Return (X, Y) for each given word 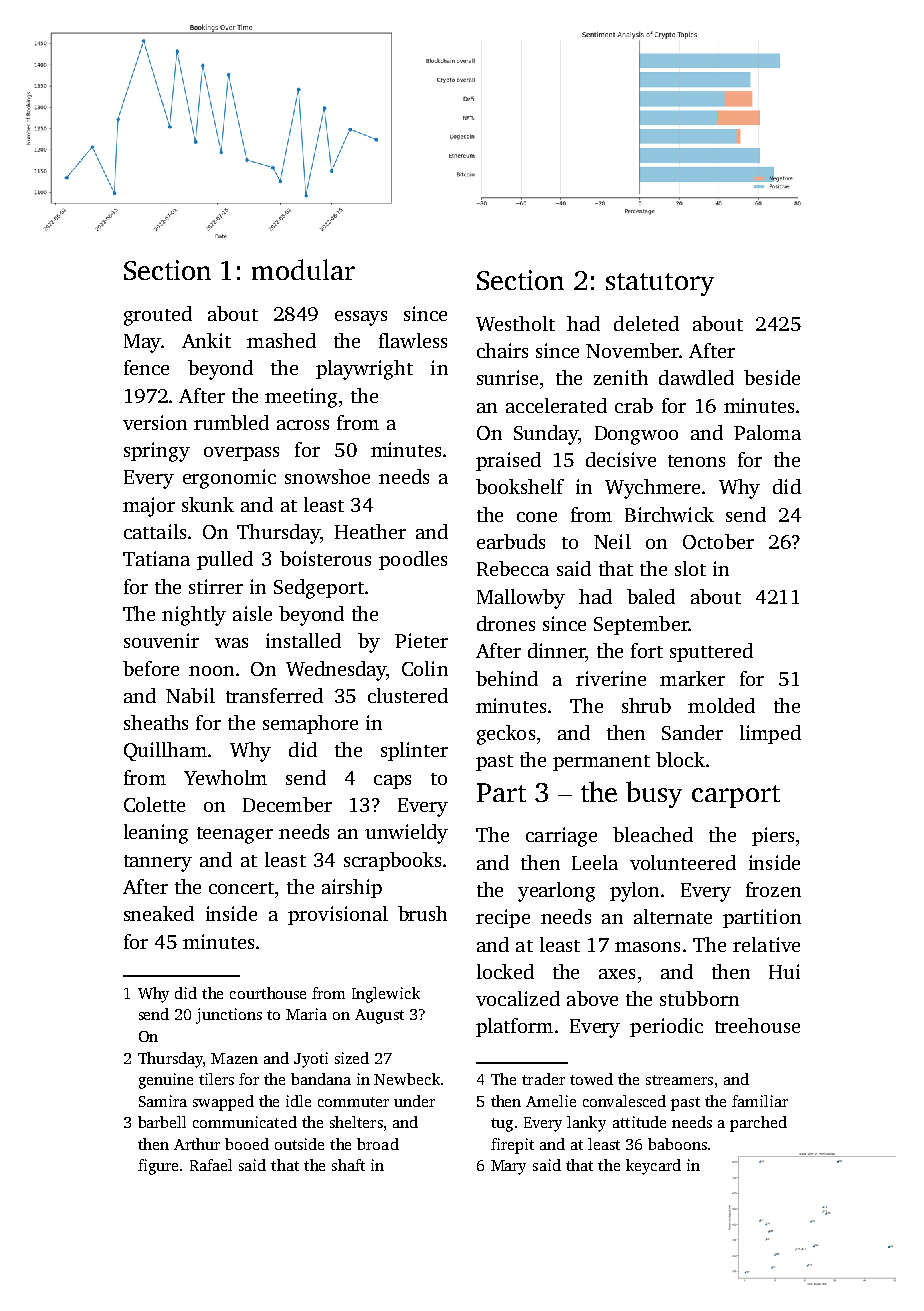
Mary (508, 1167)
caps (392, 782)
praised (508, 461)
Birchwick (669, 514)
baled (651, 596)
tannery (158, 863)
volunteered (683, 862)
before (151, 668)
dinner (556, 650)
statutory (660, 284)
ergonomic (229, 479)
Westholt (515, 323)
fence (146, 367)
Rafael (211, 1165)
